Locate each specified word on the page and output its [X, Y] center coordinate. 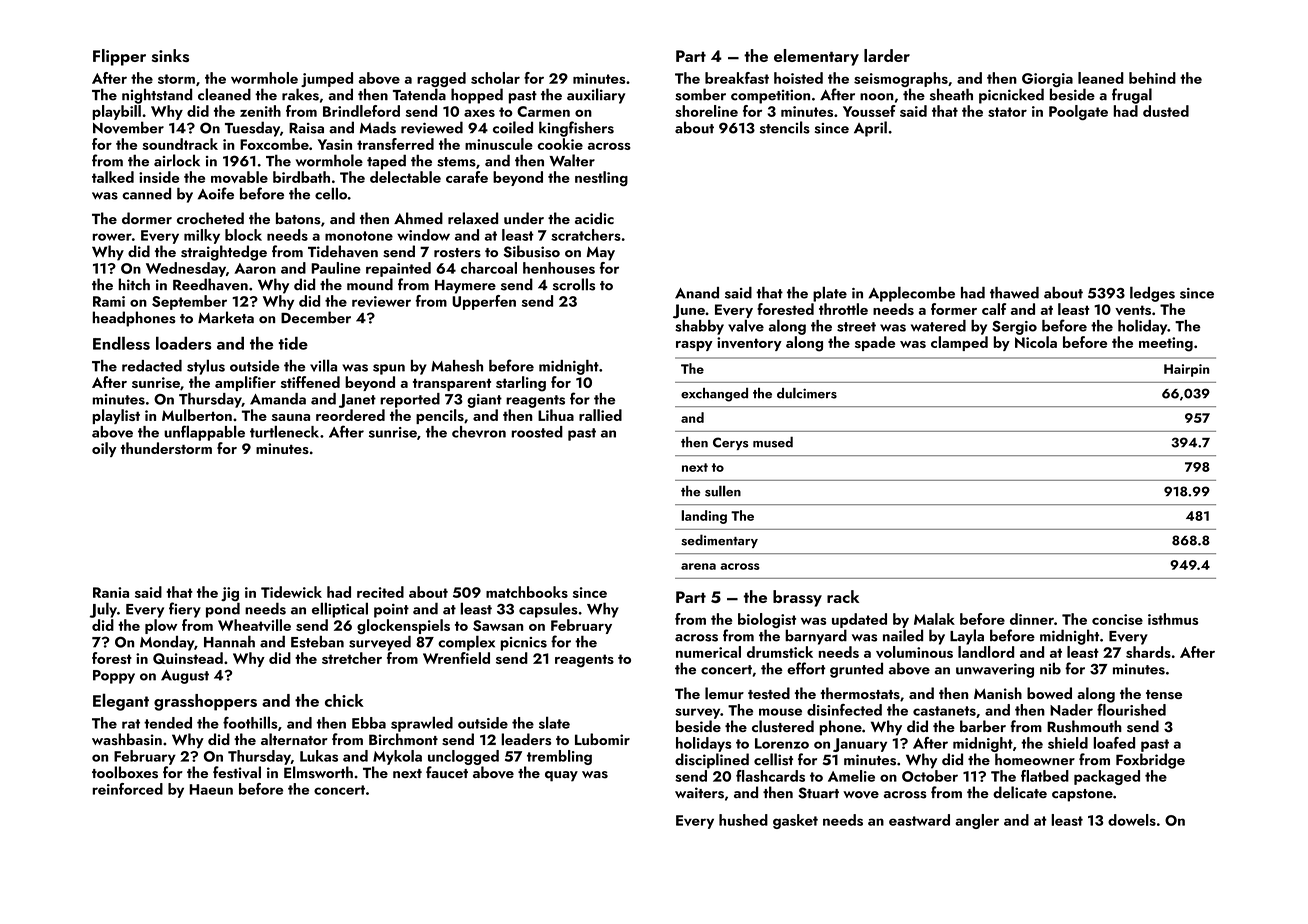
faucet [447, 772]
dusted [1166, 111]
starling [521, 384]
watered [938, 326]
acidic [594, 218]
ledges [1152, 294]
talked [113, 177]
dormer [147, 218]
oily [104, 449]
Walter [572, 160]
